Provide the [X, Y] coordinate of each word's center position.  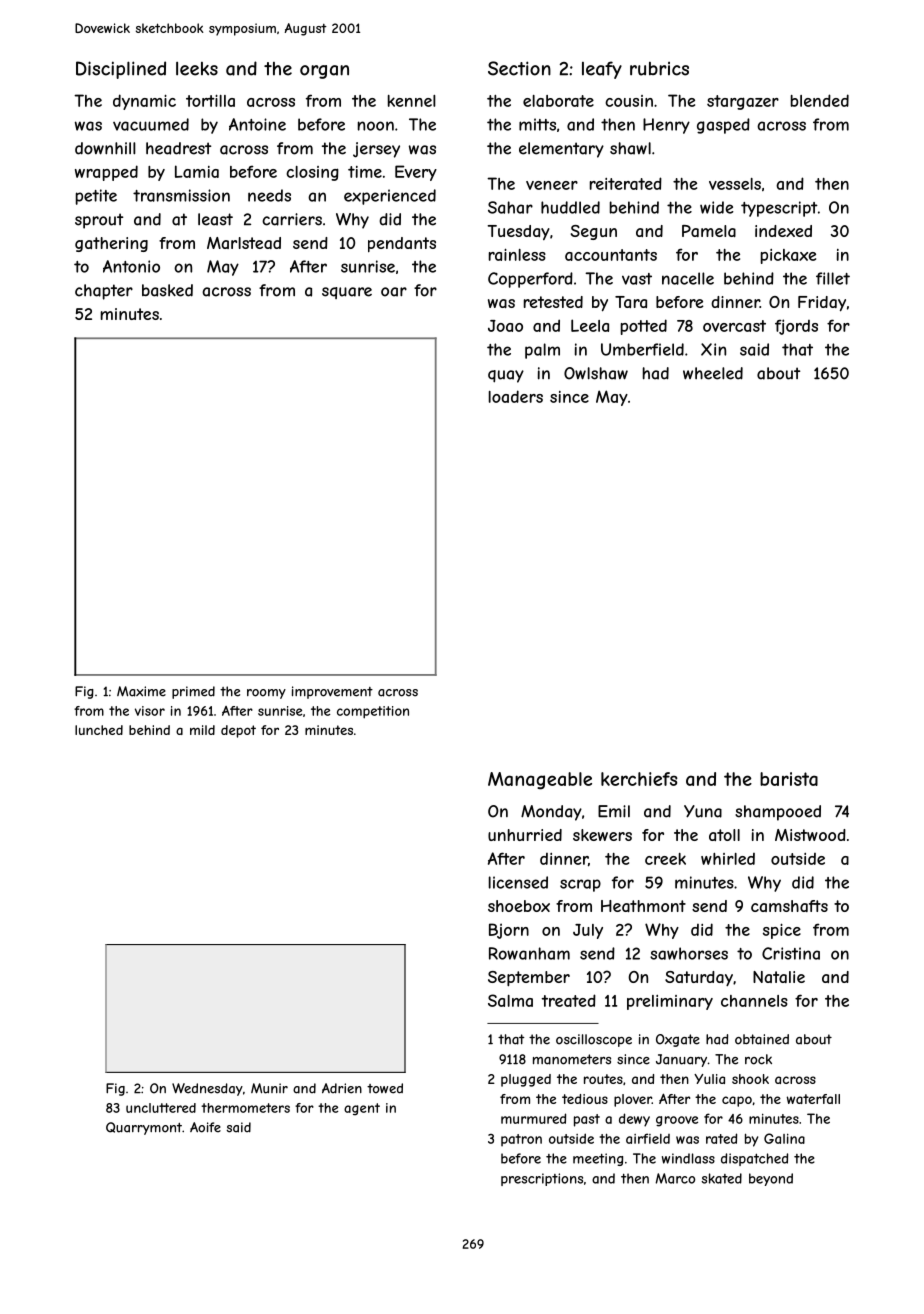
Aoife [205, 1127]
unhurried [525, 835]
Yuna [703, 811]
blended [820, 100]
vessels [735, 184]
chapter [104, 292]
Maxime [141, 691]
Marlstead [244, 243]
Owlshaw [596, 373]
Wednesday [207, 1089]
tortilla [210, 100]
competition [373, 712]
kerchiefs [639, 779]
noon [376, 126]
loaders [516, 396]
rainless [517, 254]
